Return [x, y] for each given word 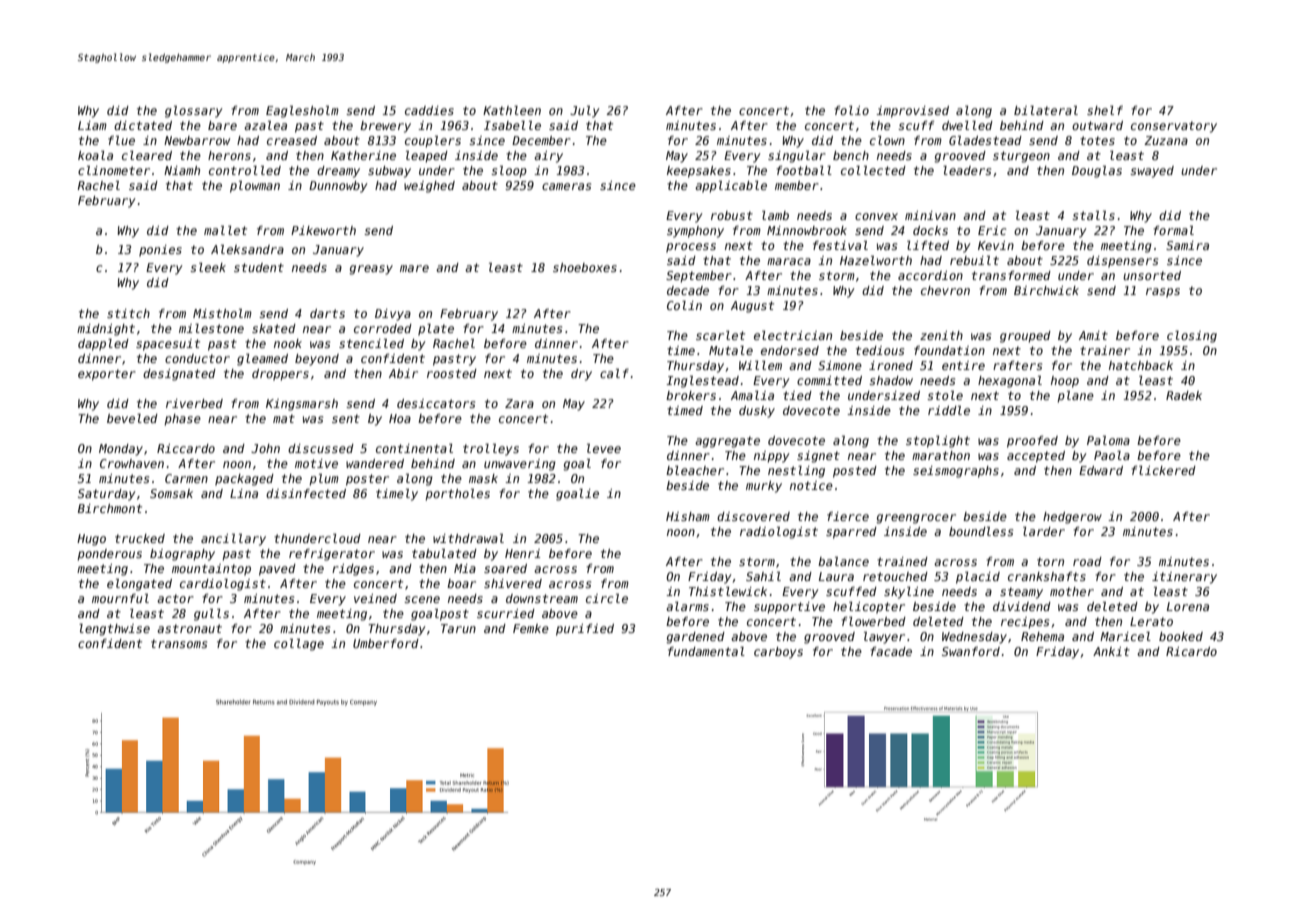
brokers [691, 395]
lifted [928, 245]
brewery [385, 127]
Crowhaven [132, 463]
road [1087, 561]
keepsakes [699, 172]
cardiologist [223, 585]
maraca [789, 261]
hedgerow [1072, 518]
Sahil [763, 576]
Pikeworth [323, 230]
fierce [848, 516]
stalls [1093, 215]
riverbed [194, 403]
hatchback [1141, 365]
